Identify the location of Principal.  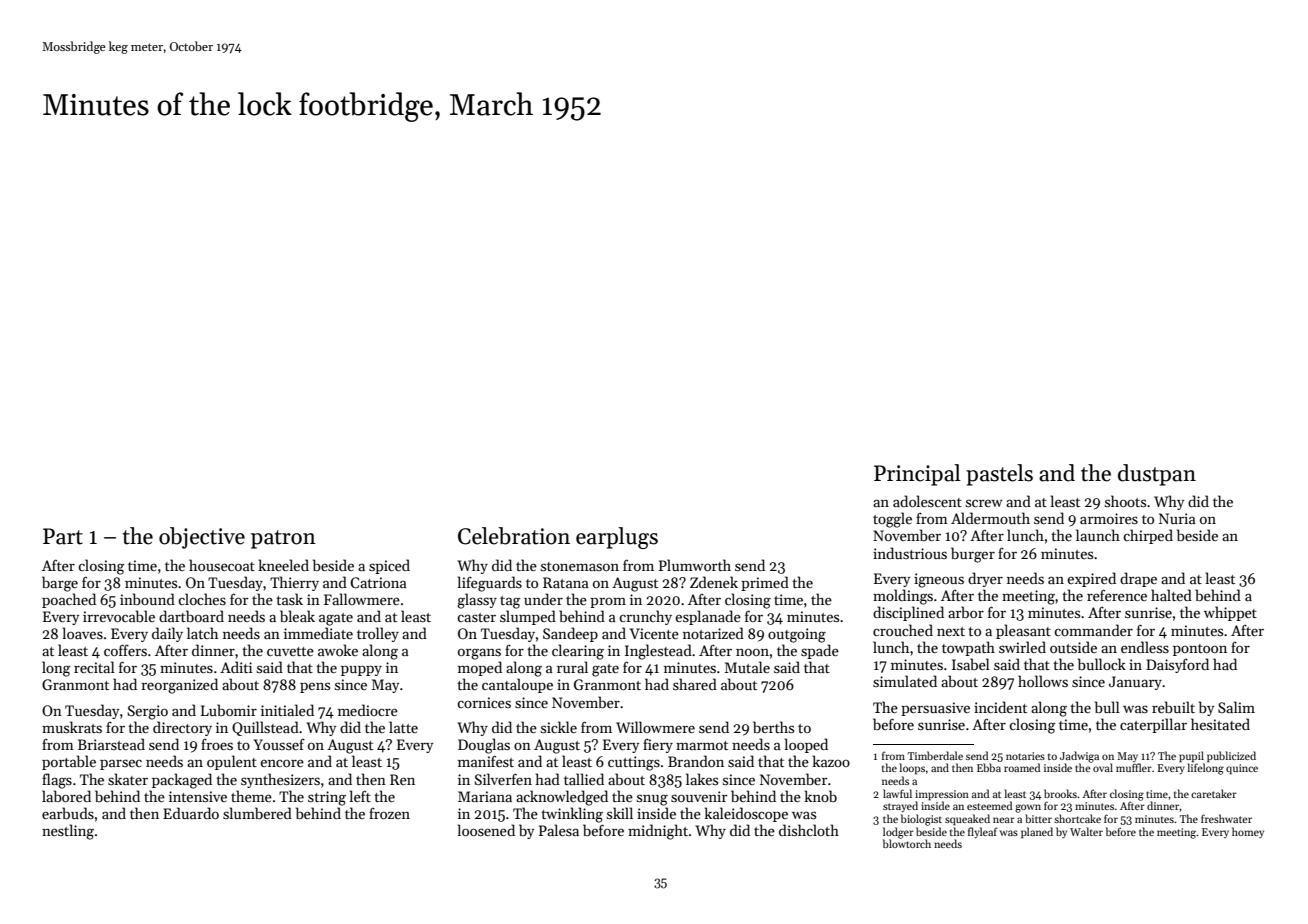
(917, 475).
